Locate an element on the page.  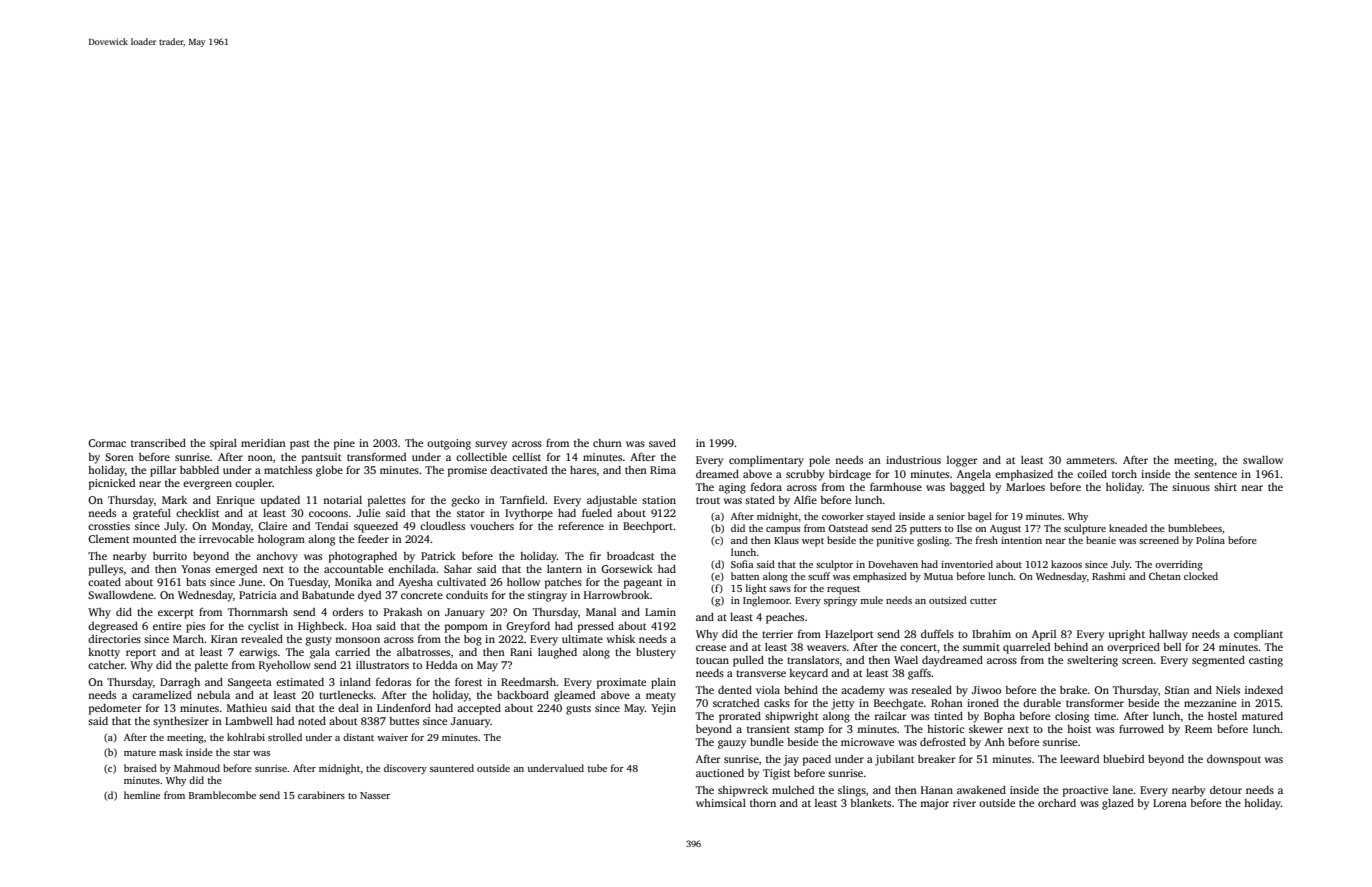
meridian is located at coordinates (263, 443).
